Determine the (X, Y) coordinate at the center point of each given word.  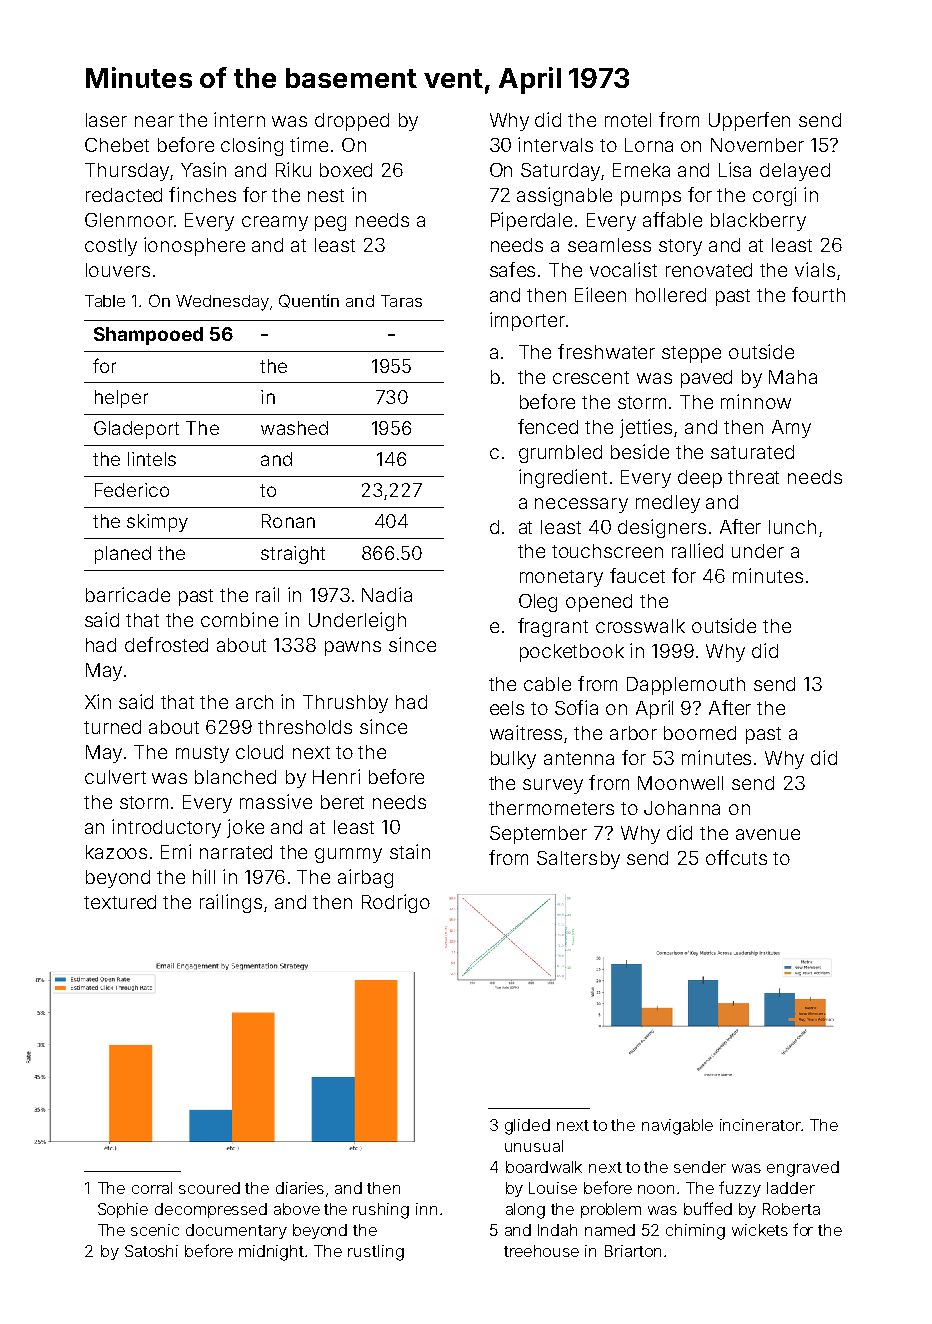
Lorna (649, 145)
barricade (128, 594)
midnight (271, 1253)
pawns (353, 648)
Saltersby (578, 860)
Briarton (633, 1251)
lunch (792, 527)
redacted (124, 195)
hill (204, 876)
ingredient (563, 478)
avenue (768, 834)
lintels (152, 459)
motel (628, 120)
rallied (697, 550)
